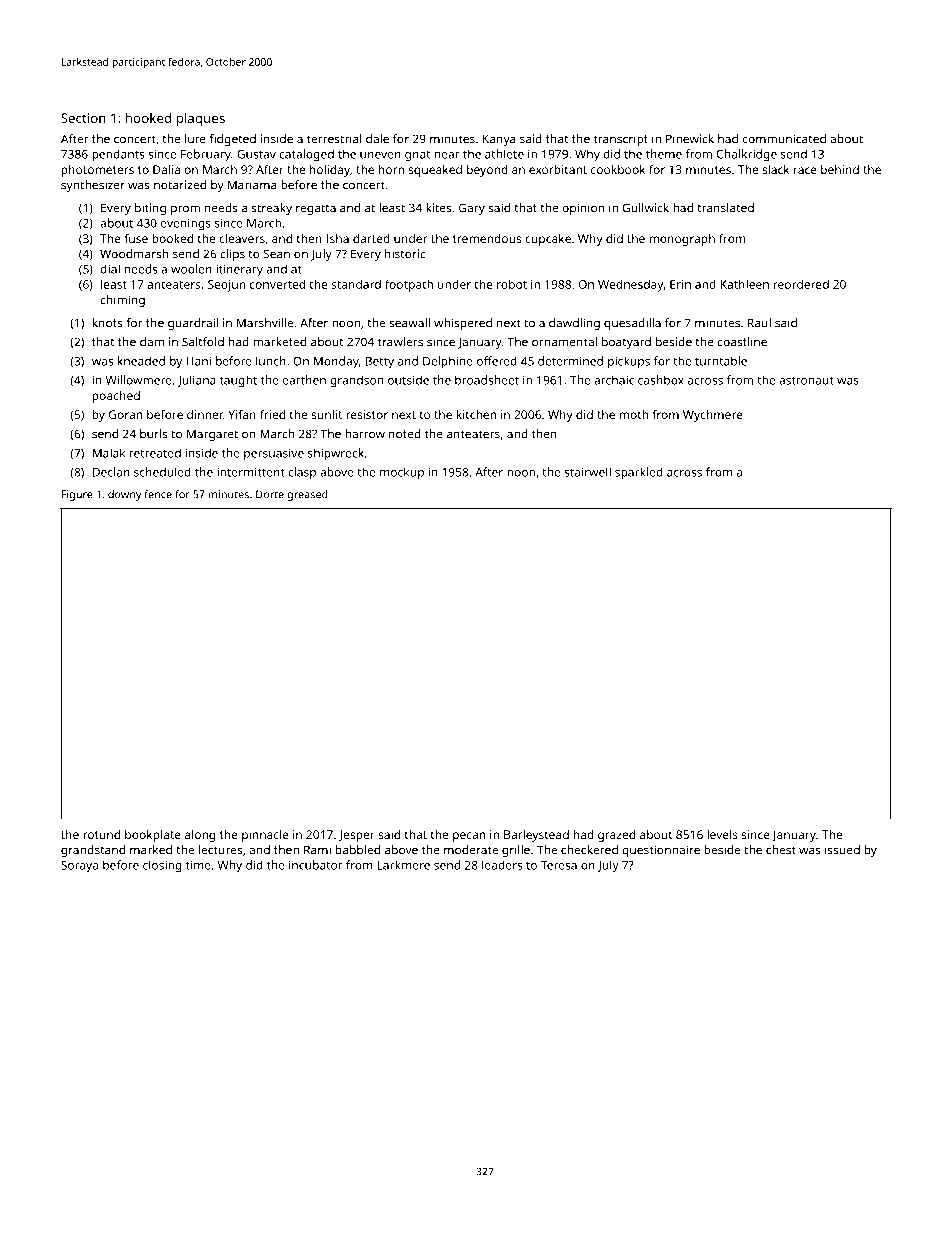 The height and width of the screenshot is (1233, 952). I want to click on communicated, so click(784, 139).
